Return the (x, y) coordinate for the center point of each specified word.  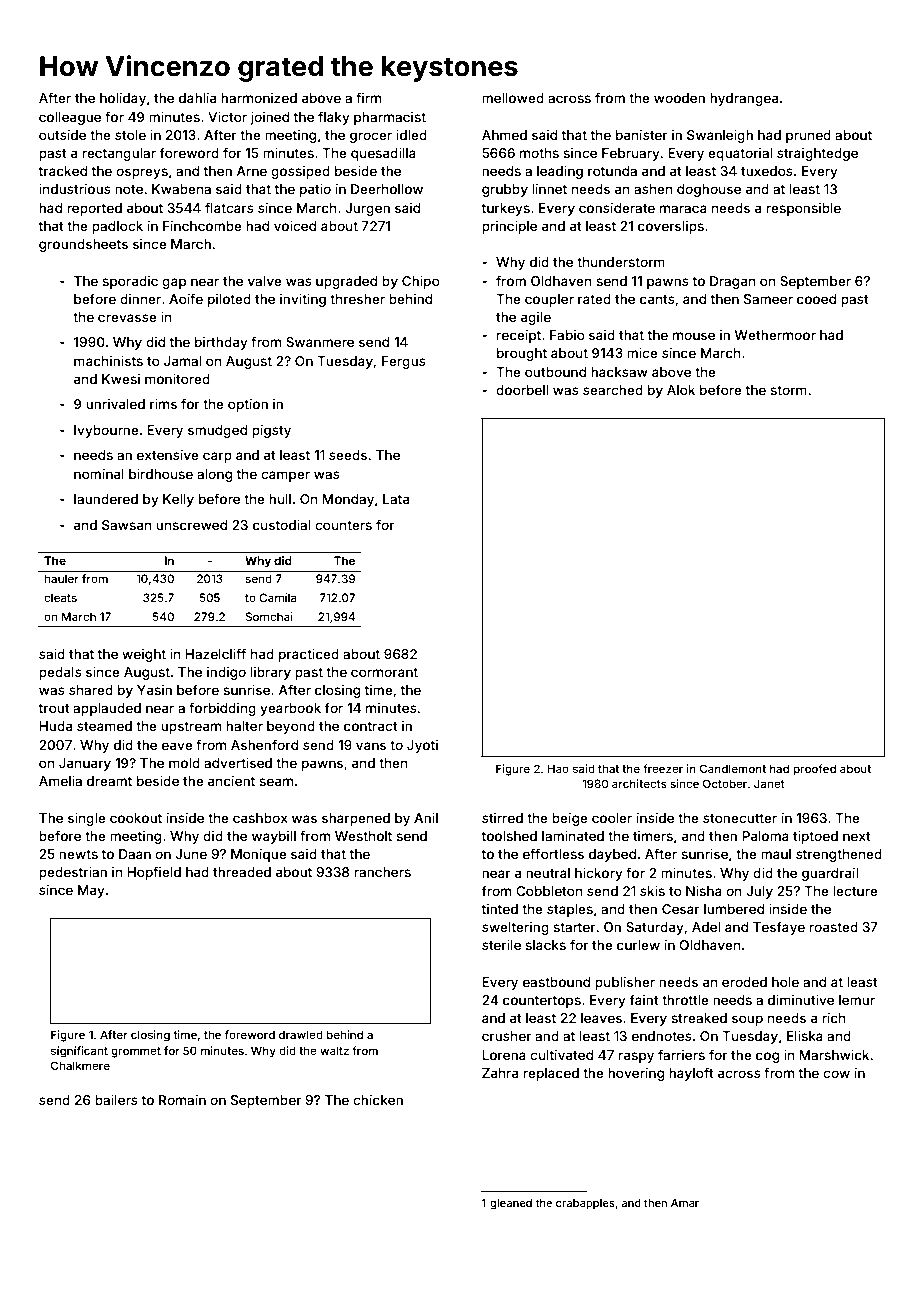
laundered (106, 499)
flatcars (229, 207)
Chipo (421, 282)
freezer (663, 768)
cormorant (384, 672)
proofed (814, 770)
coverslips (671, 227)
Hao (558, 768)
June (191, 854)
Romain (182, 1100)
